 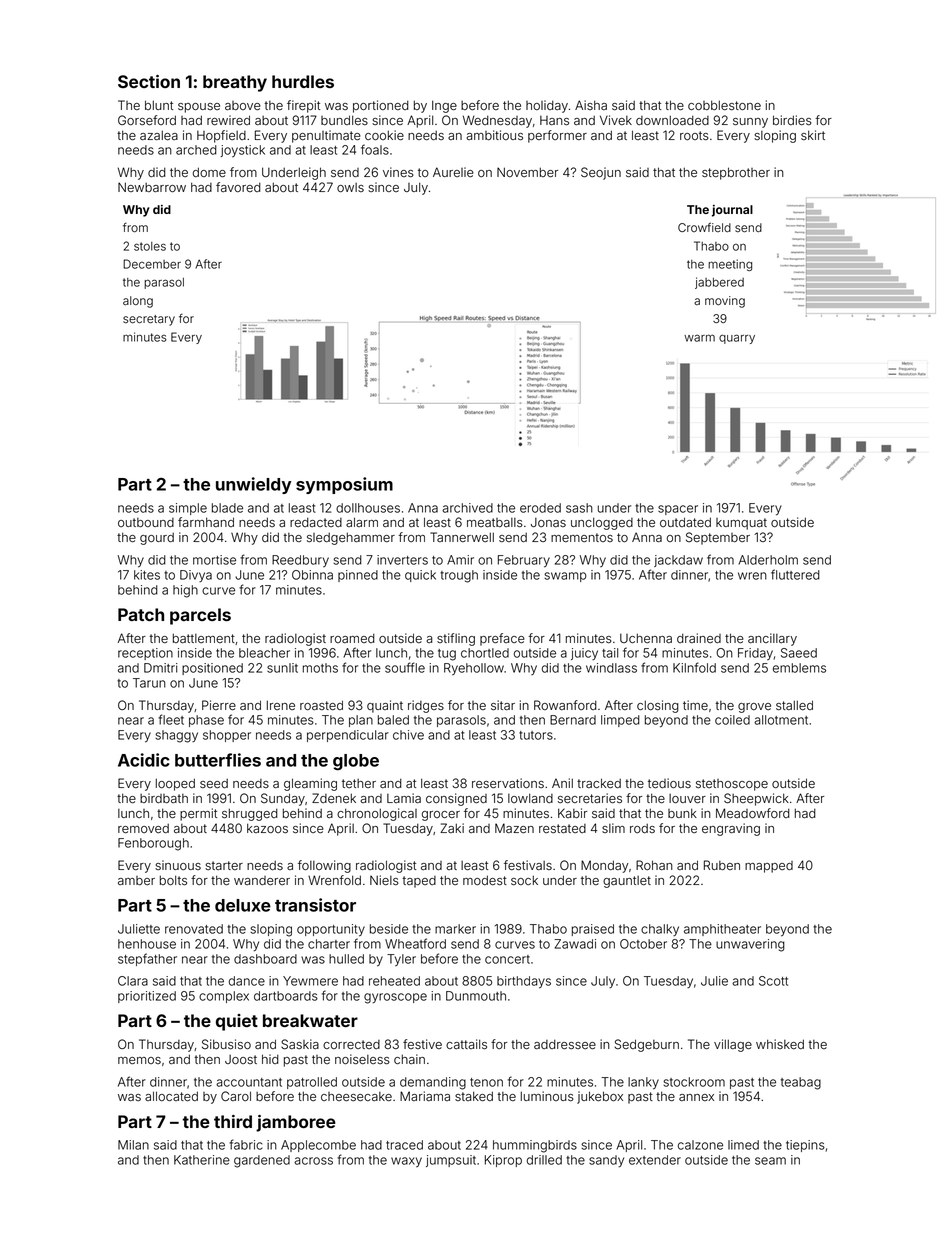 What do you see at coordinates (228, 120) in the document?
I see `rewired` at bounding box center [228, 120].
